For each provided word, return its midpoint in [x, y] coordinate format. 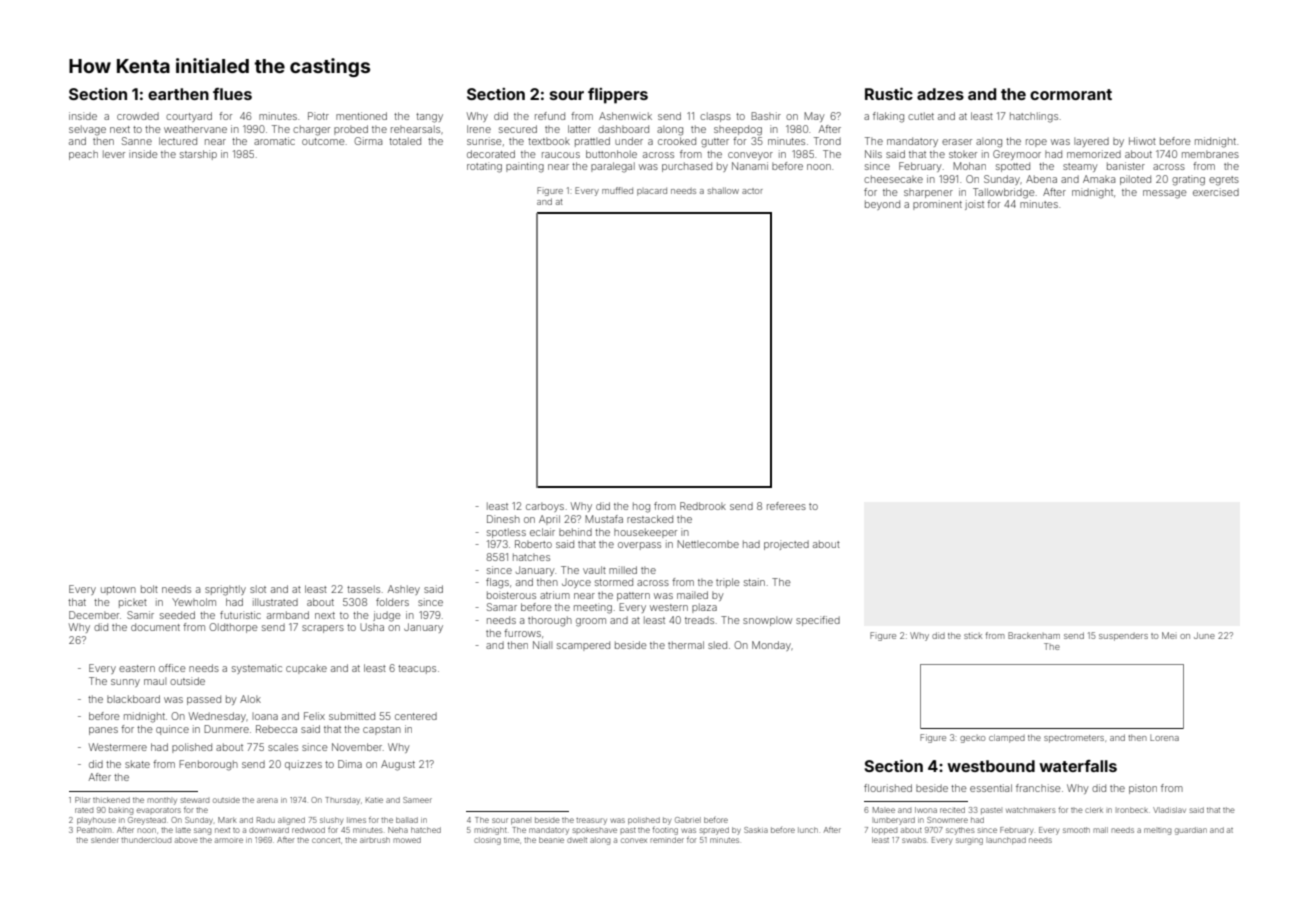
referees [786, 506]
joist [974, 205]
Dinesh [503, 519]
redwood [308, 830]
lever [114, 154]
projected [786, 545]
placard [652, 192]
